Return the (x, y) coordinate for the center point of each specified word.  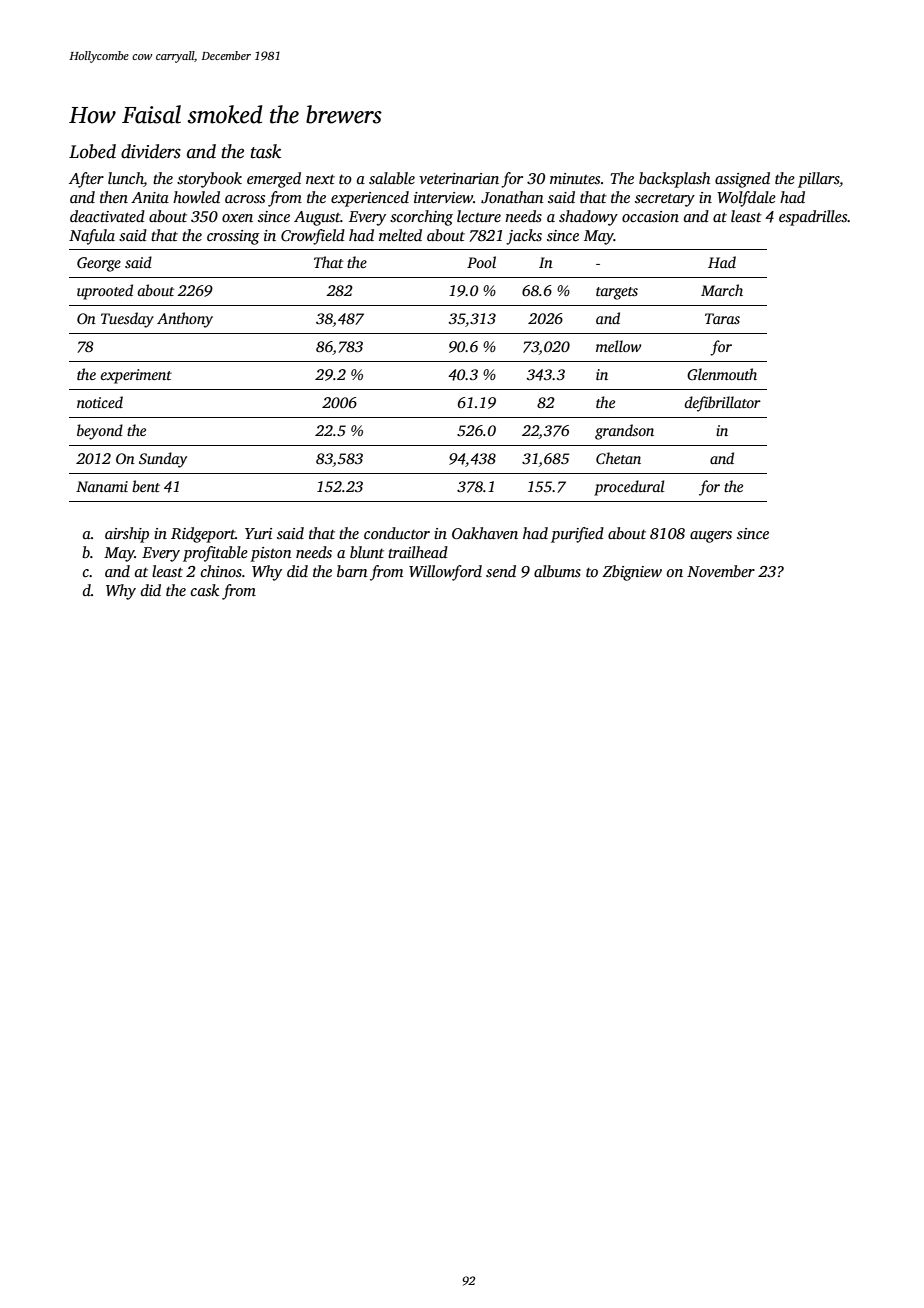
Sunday (163, 460)
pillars (818, 180)
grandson (624, 432)
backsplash (674, 180)
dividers (151, 151)
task (265, 151)
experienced (370, 199)
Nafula (92, 237)
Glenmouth (722, 374)
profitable (215, 554)
